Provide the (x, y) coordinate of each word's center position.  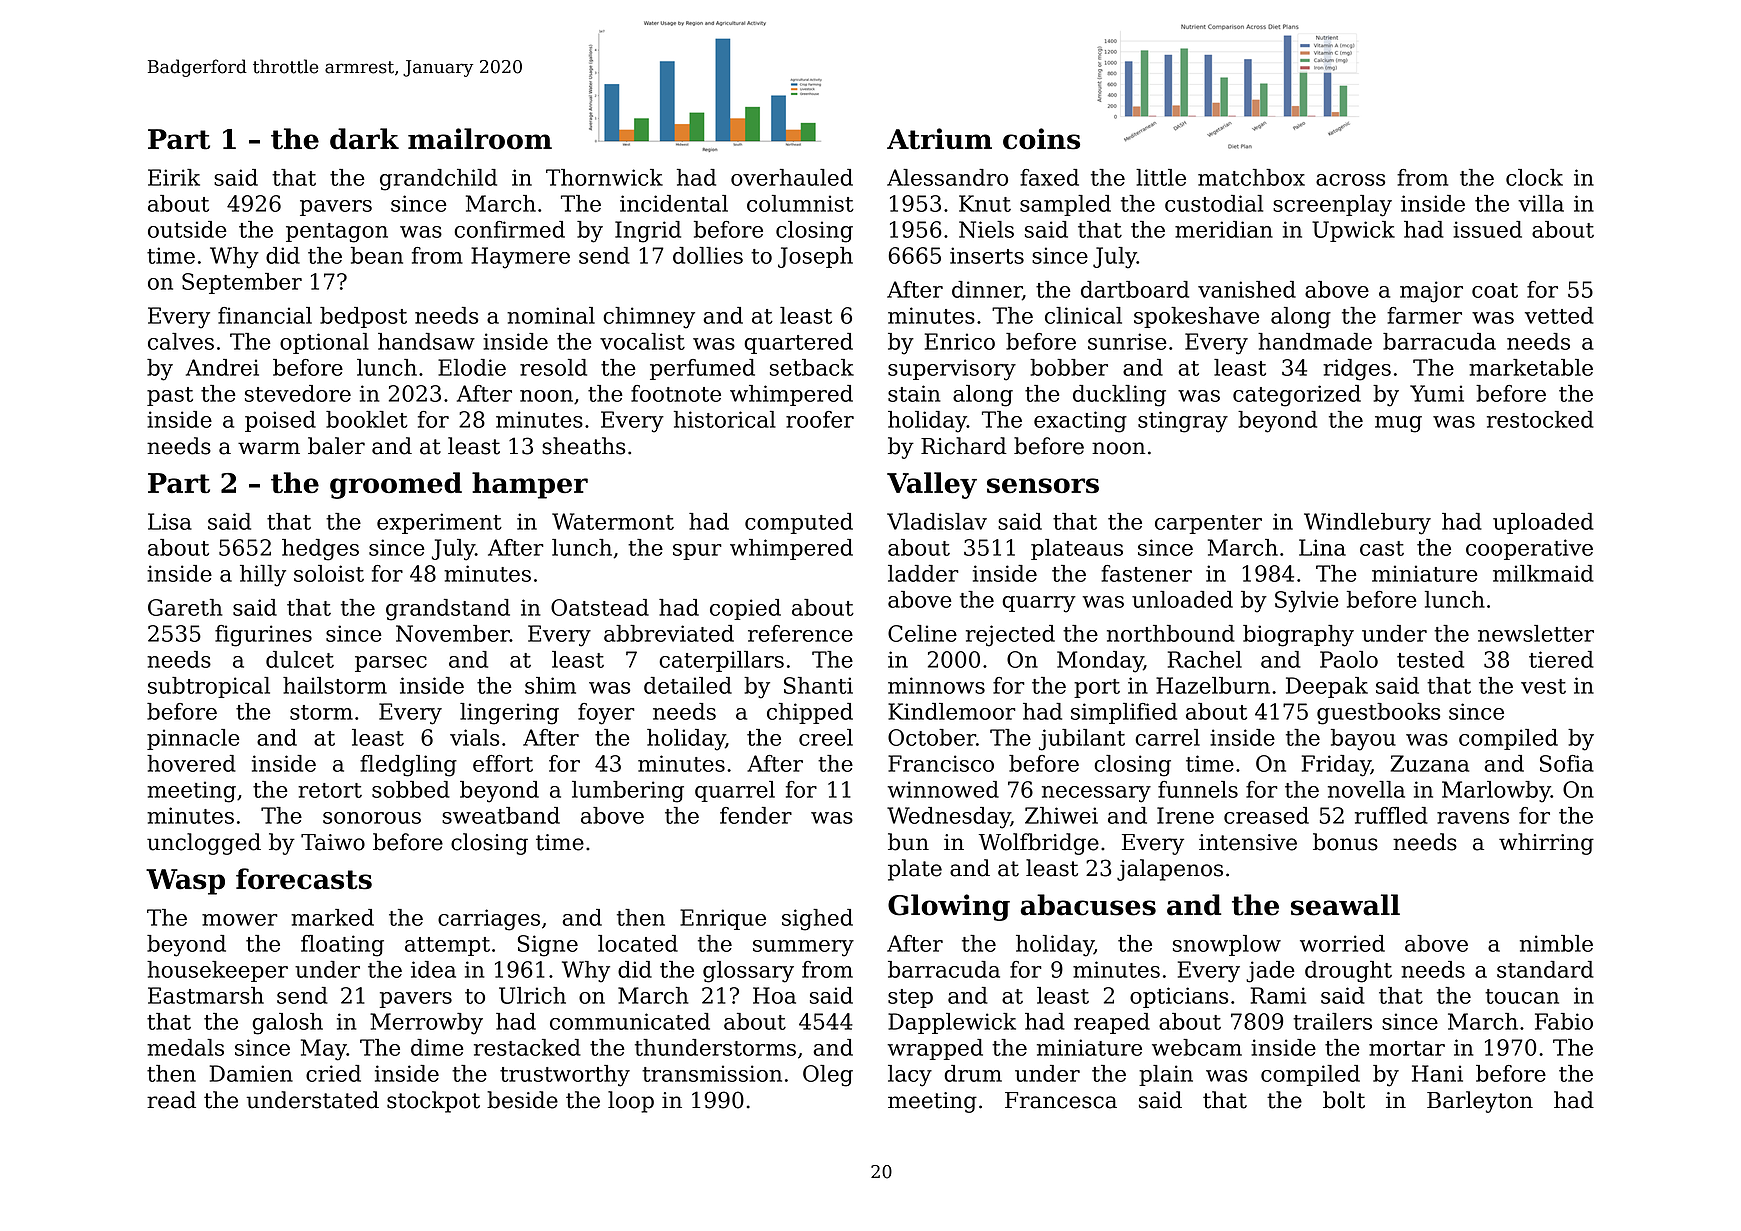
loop (631, 1102)
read (171, 1100)
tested (1430, 659)
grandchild (438, 180)
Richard (964, 446)
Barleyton (1480, 1102)
